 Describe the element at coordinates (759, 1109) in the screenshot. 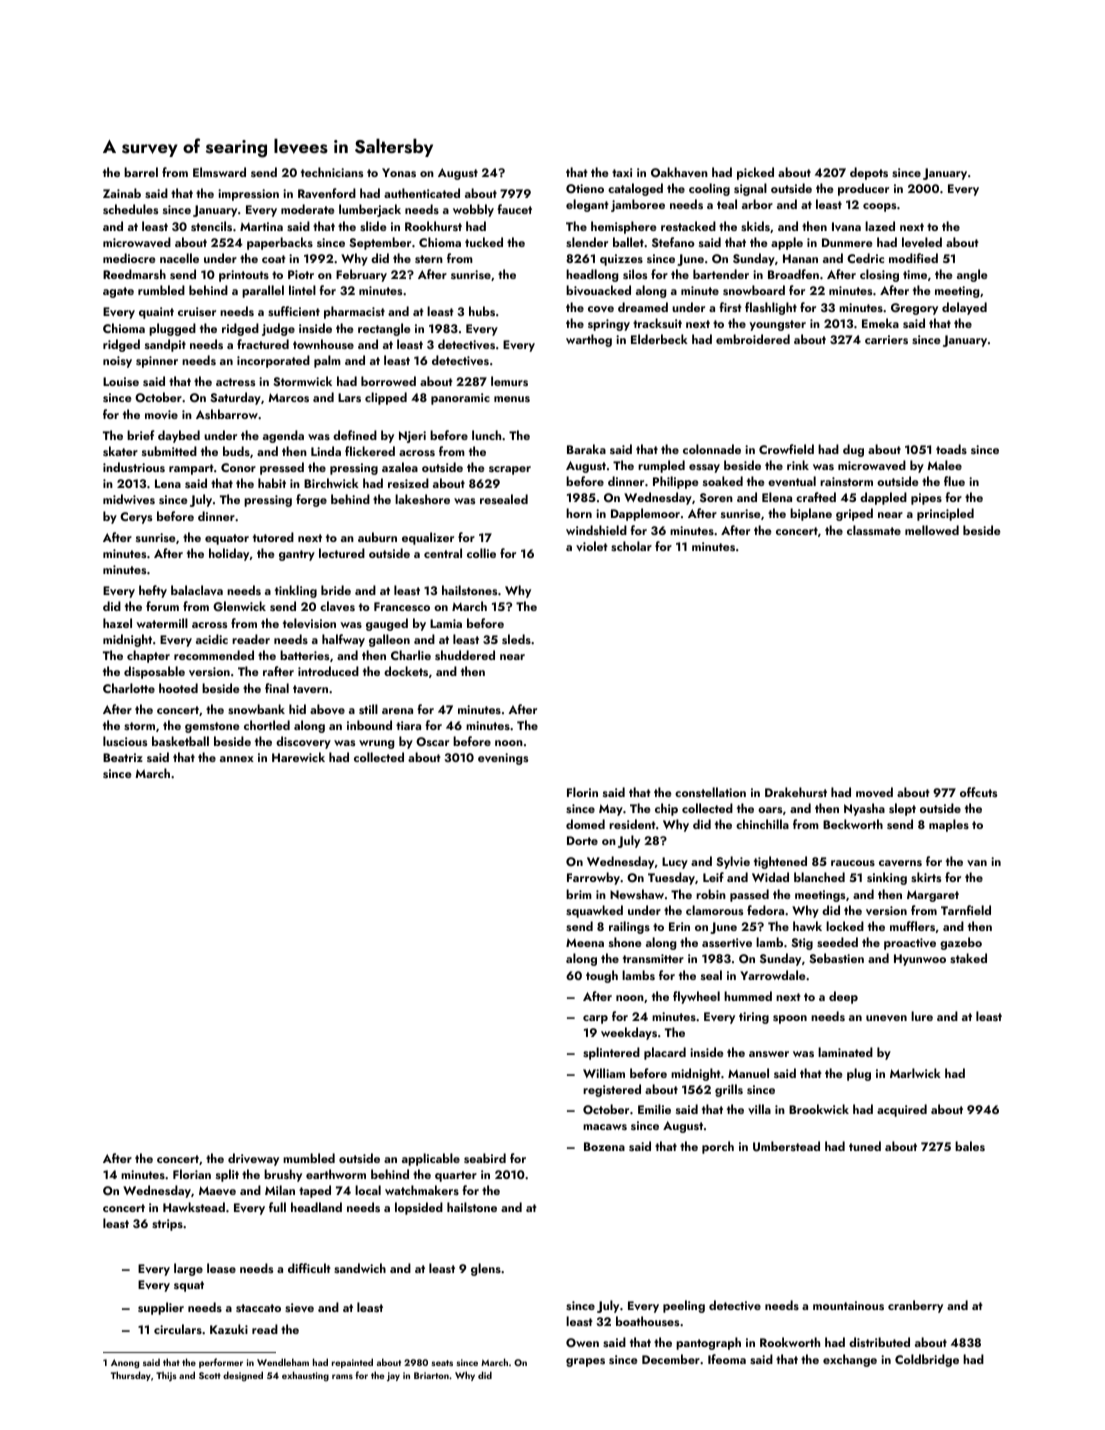

I see `villa` at that location.
